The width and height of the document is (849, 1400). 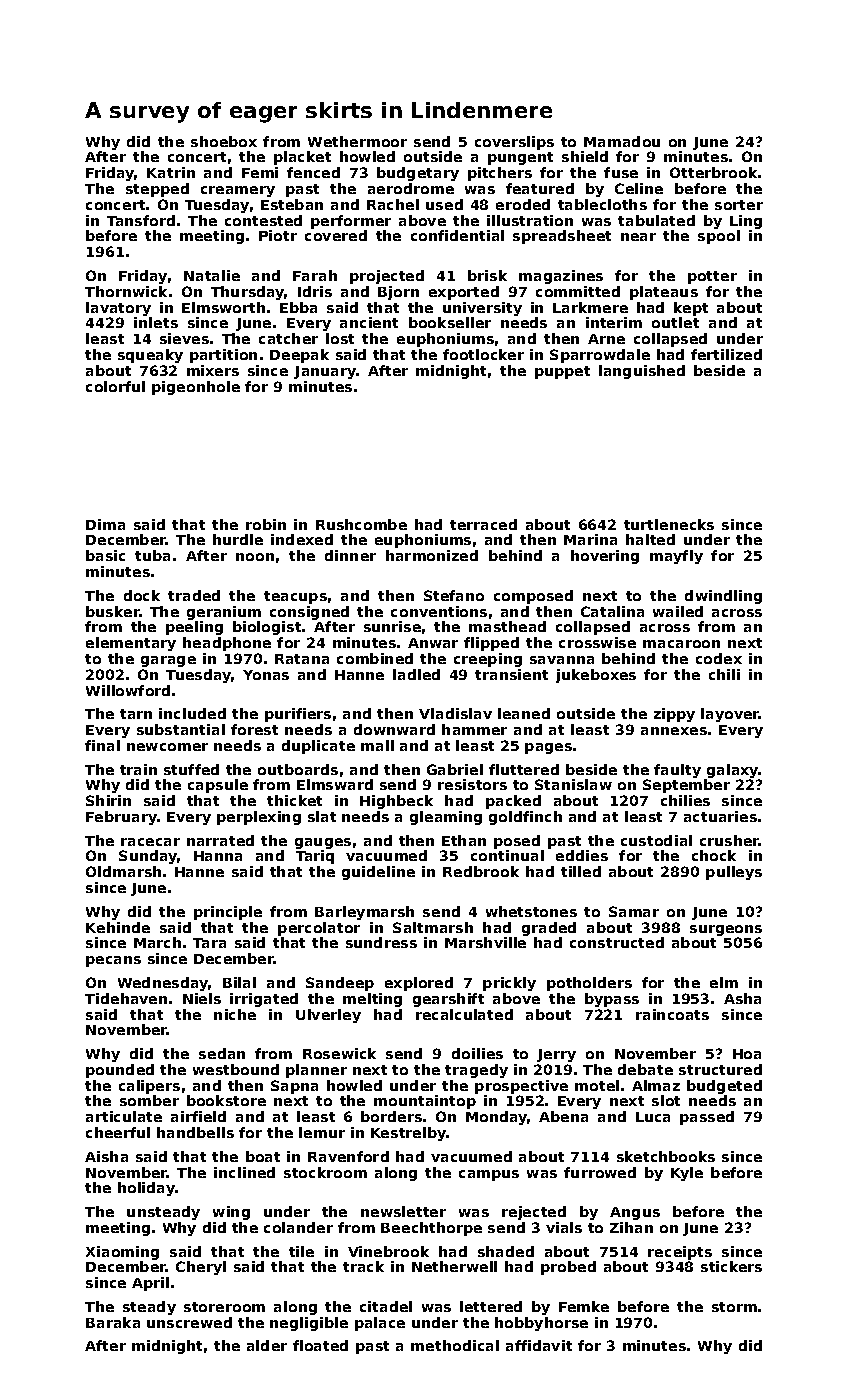 I want to click on April, so click(x=150, y=1284).
